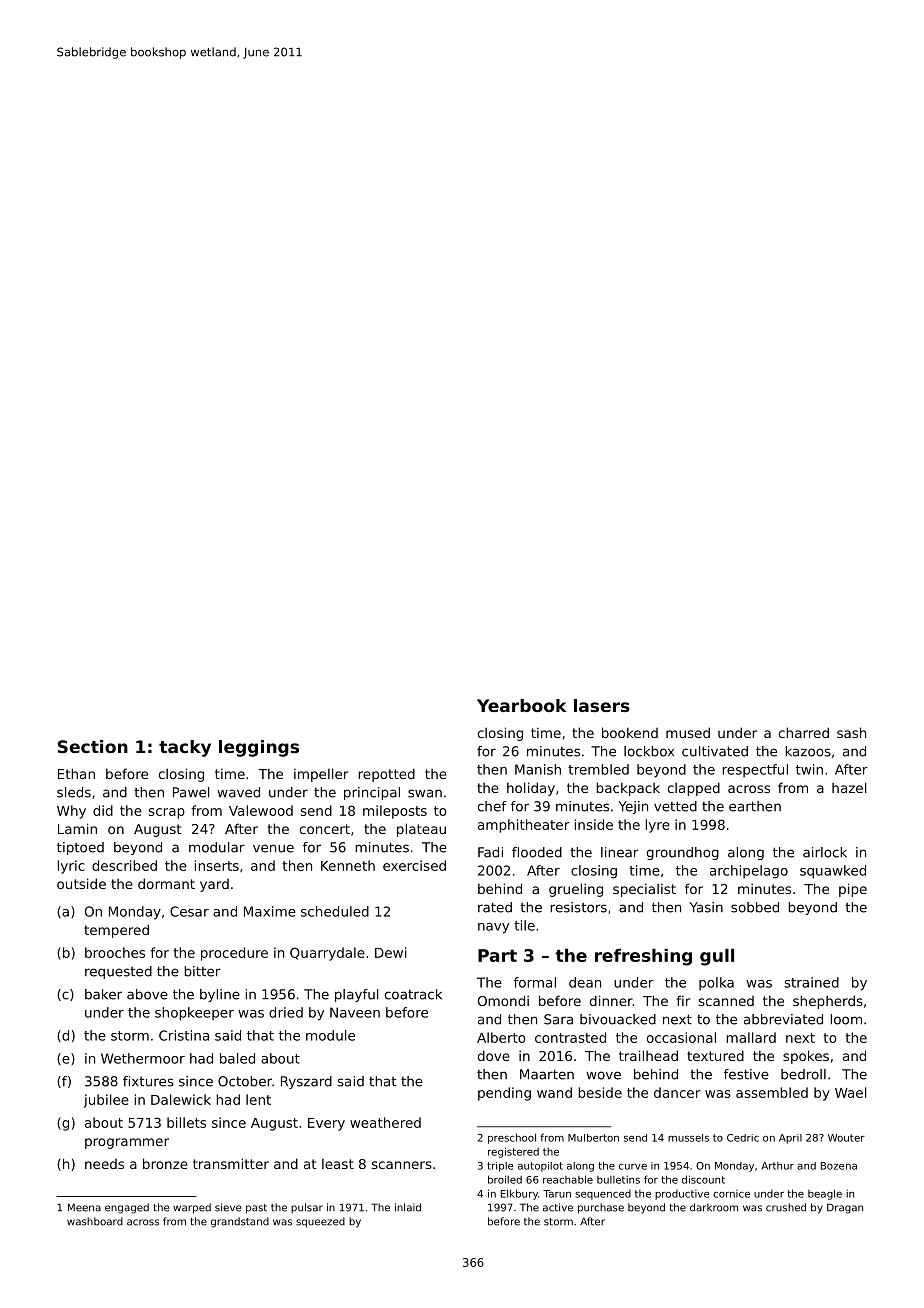 The width and height of the screenshot is (924, 1308). What do you see at coordinates (81, 883) in the screenshot?
I see `outside` at bounding box center [81, 883].
